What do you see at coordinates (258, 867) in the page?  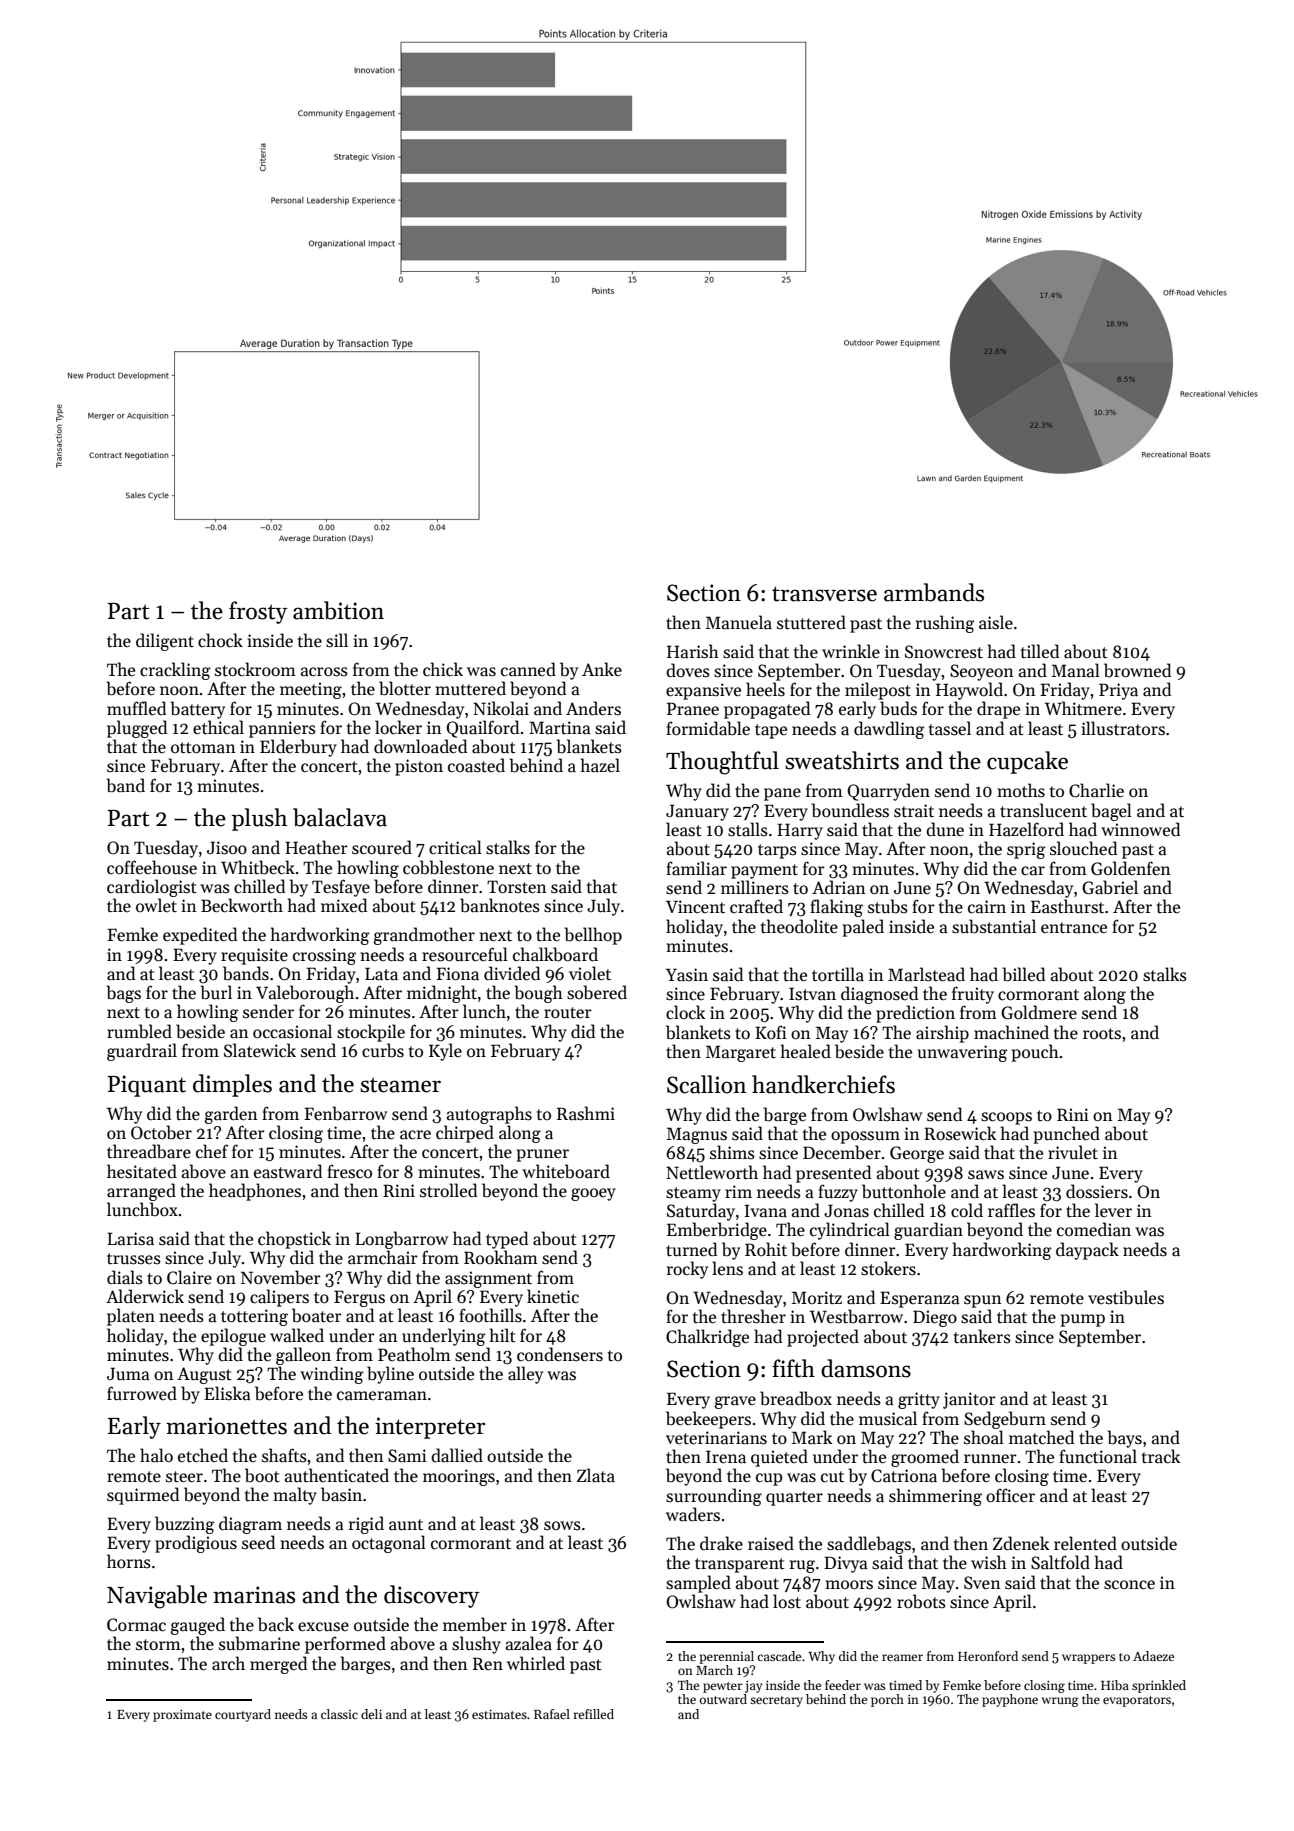 I see `Whitbeck` at bounding box center [258, 867].
